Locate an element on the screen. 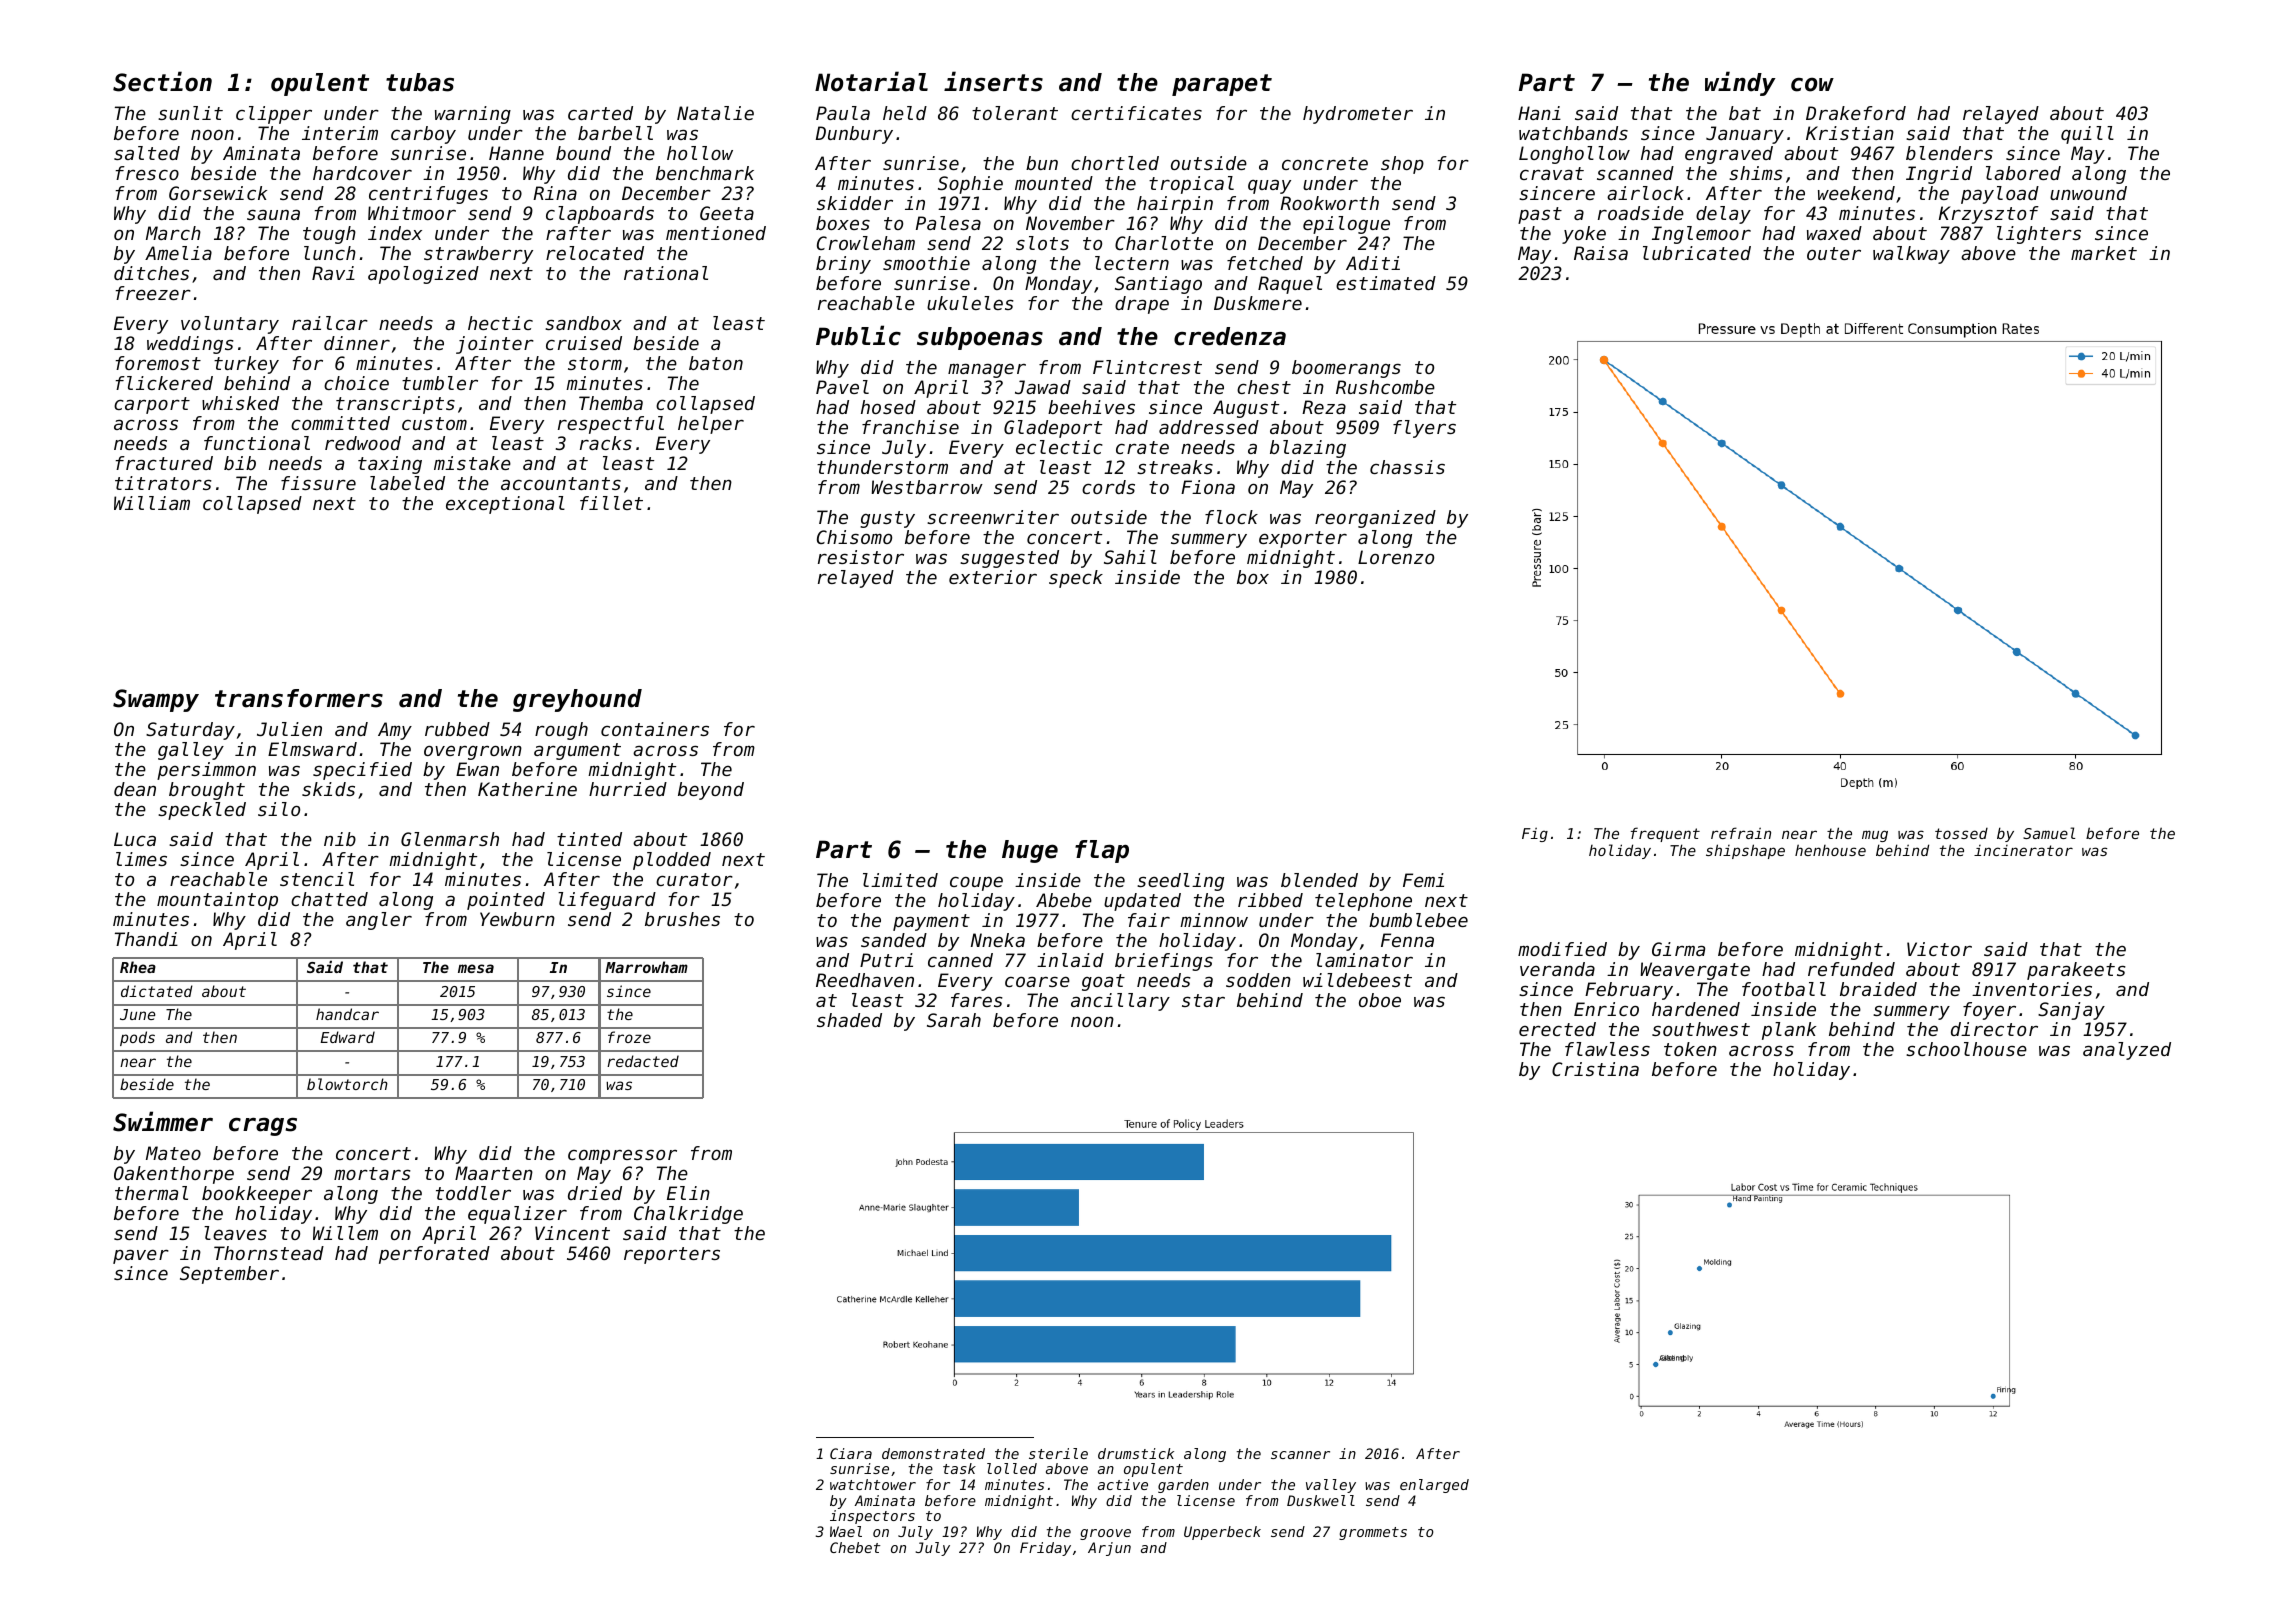 This screenshot has width=2292, height=1620. Thornstead is located at coordinates (269, 1253).
